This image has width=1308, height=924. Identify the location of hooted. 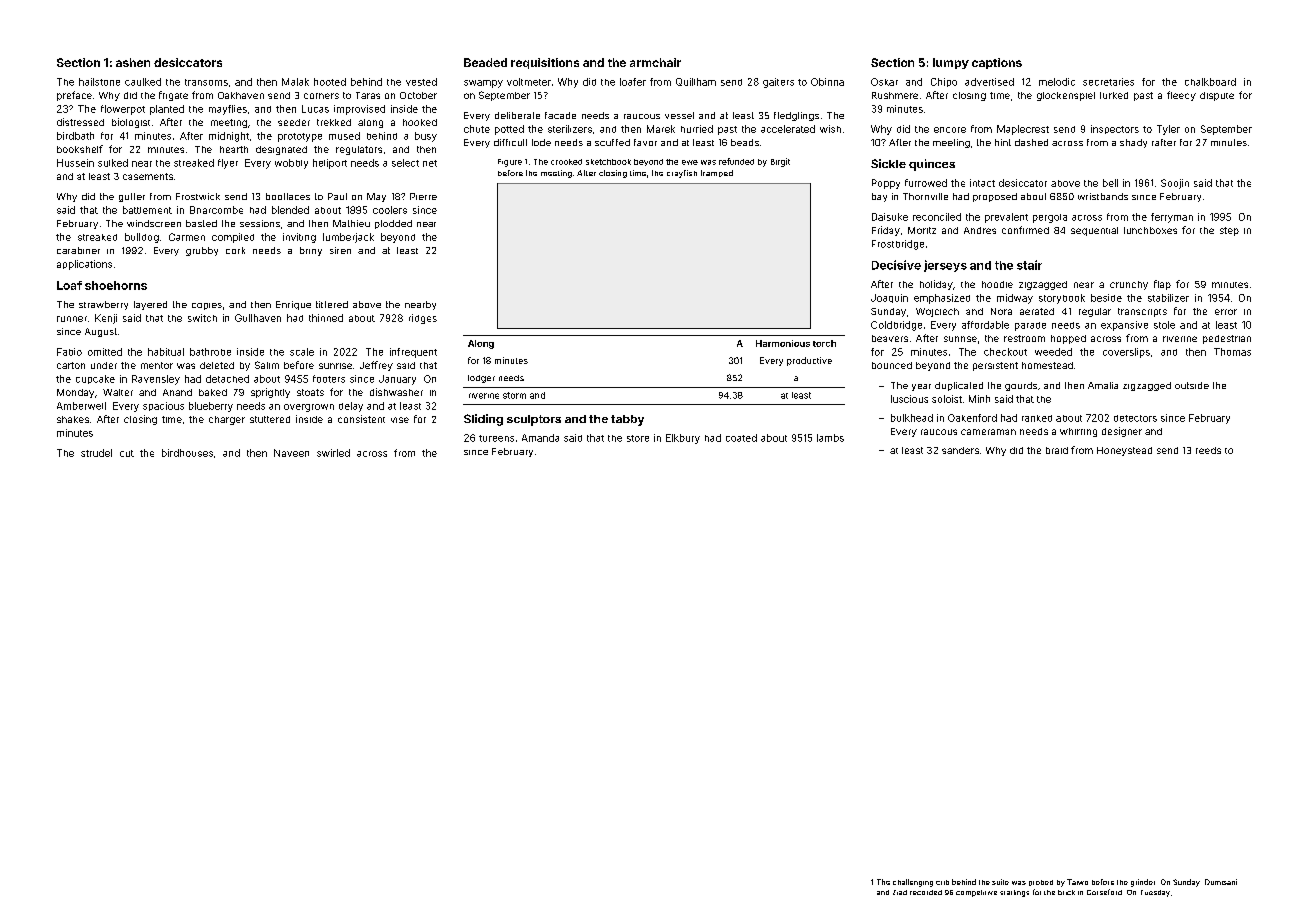
(330, 82).
